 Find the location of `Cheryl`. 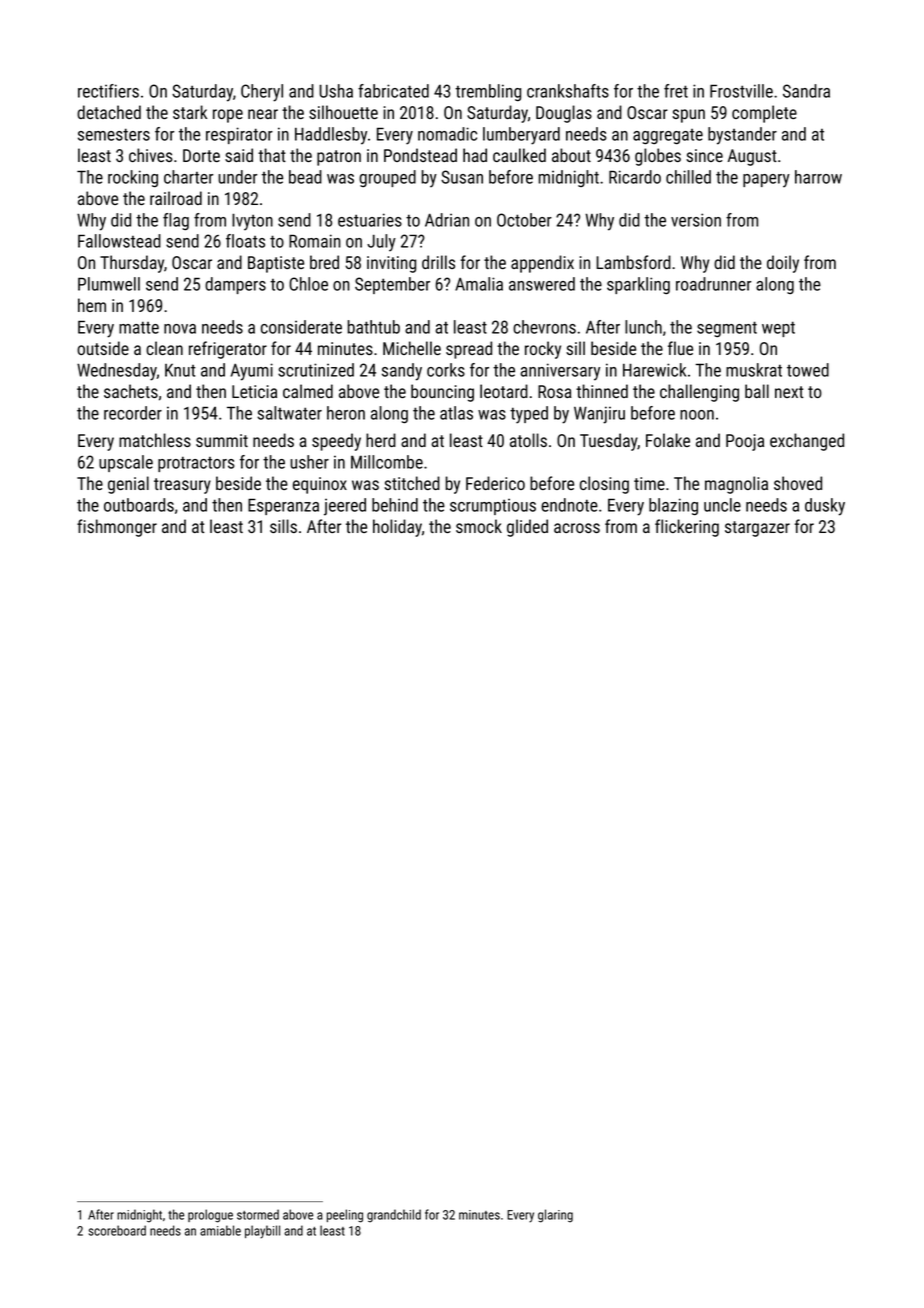

Cheryl is located at coordinates (262, 93).
